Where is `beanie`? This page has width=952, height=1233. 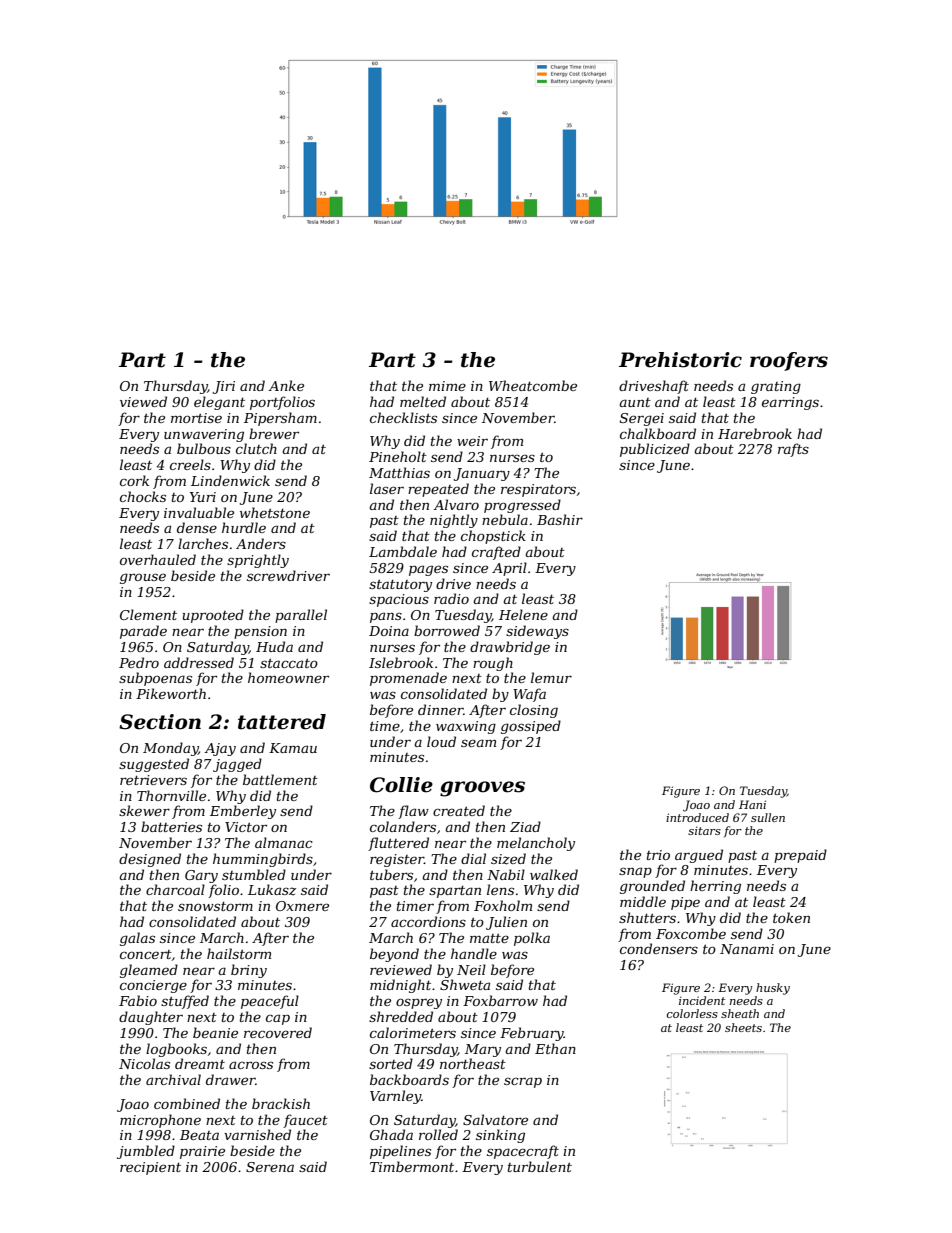
beanie is located at coordinates (215, 1032).
